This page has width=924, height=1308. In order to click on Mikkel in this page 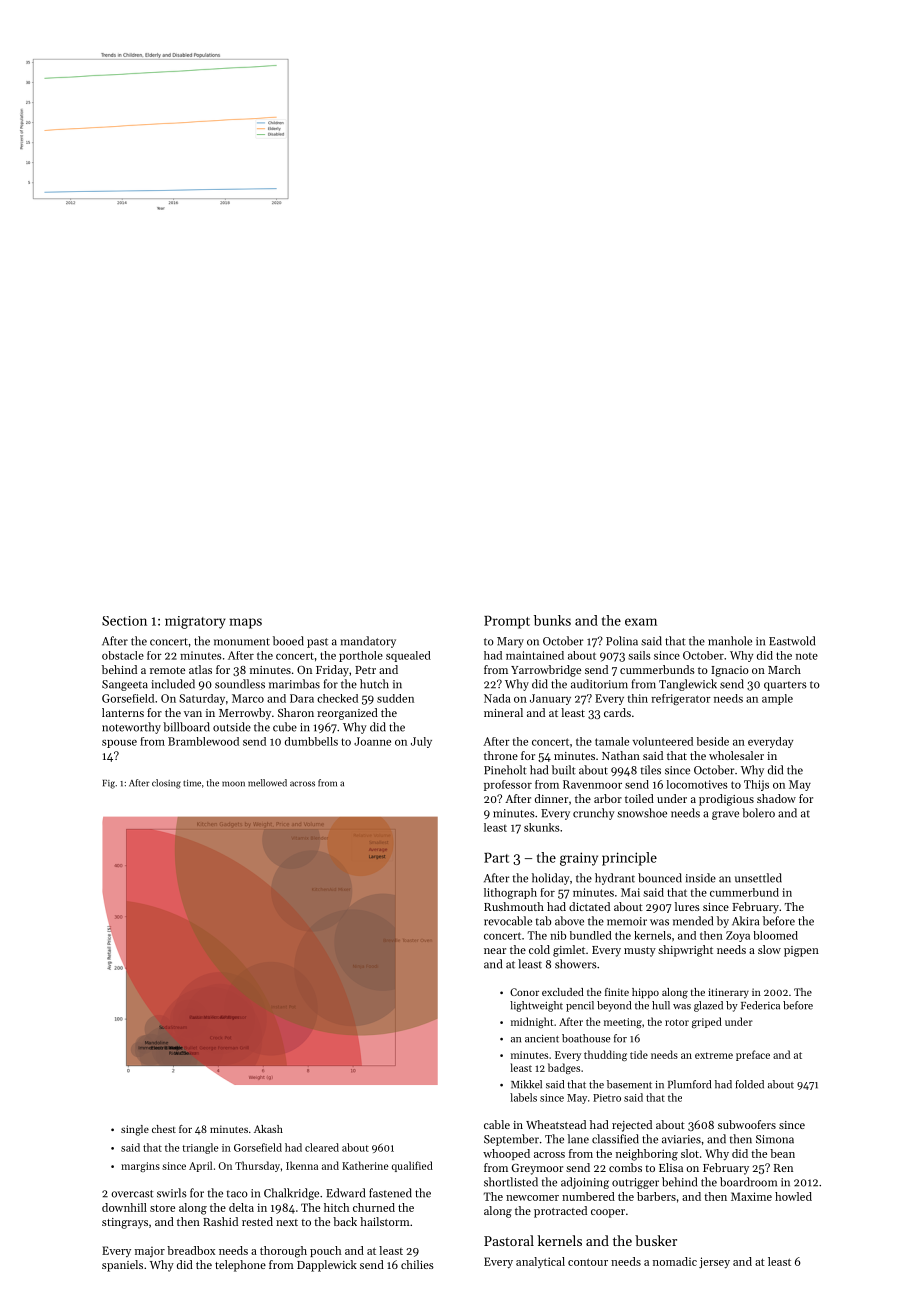, I will do `click(526, 1084)`.
